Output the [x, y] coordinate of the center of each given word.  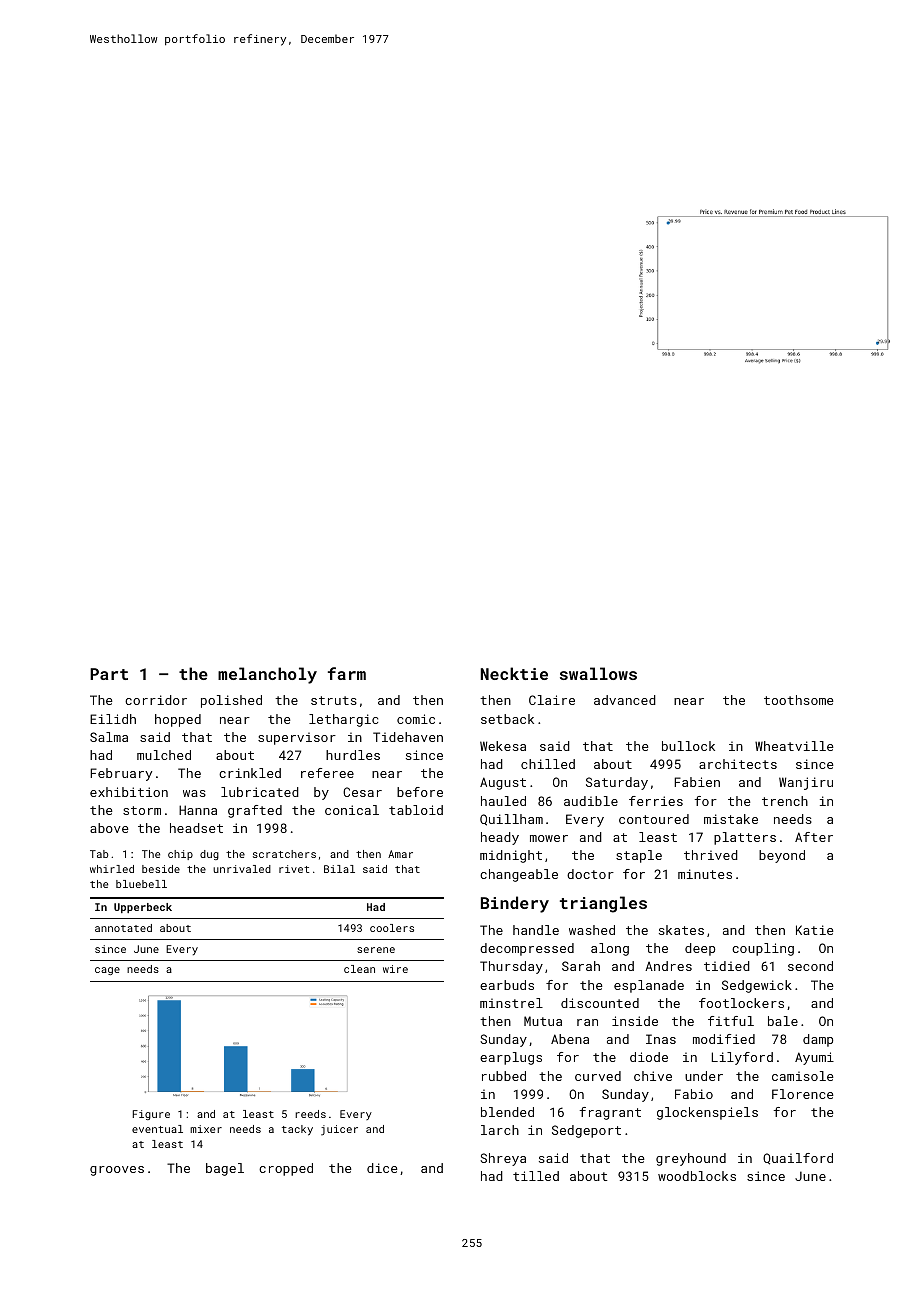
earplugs [511, 1058]
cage [107, 971]
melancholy [267, 675]
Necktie [514, 673]
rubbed [504, 1076]
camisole [802, 1076]
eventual [157, 1129]
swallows [598, 673]
